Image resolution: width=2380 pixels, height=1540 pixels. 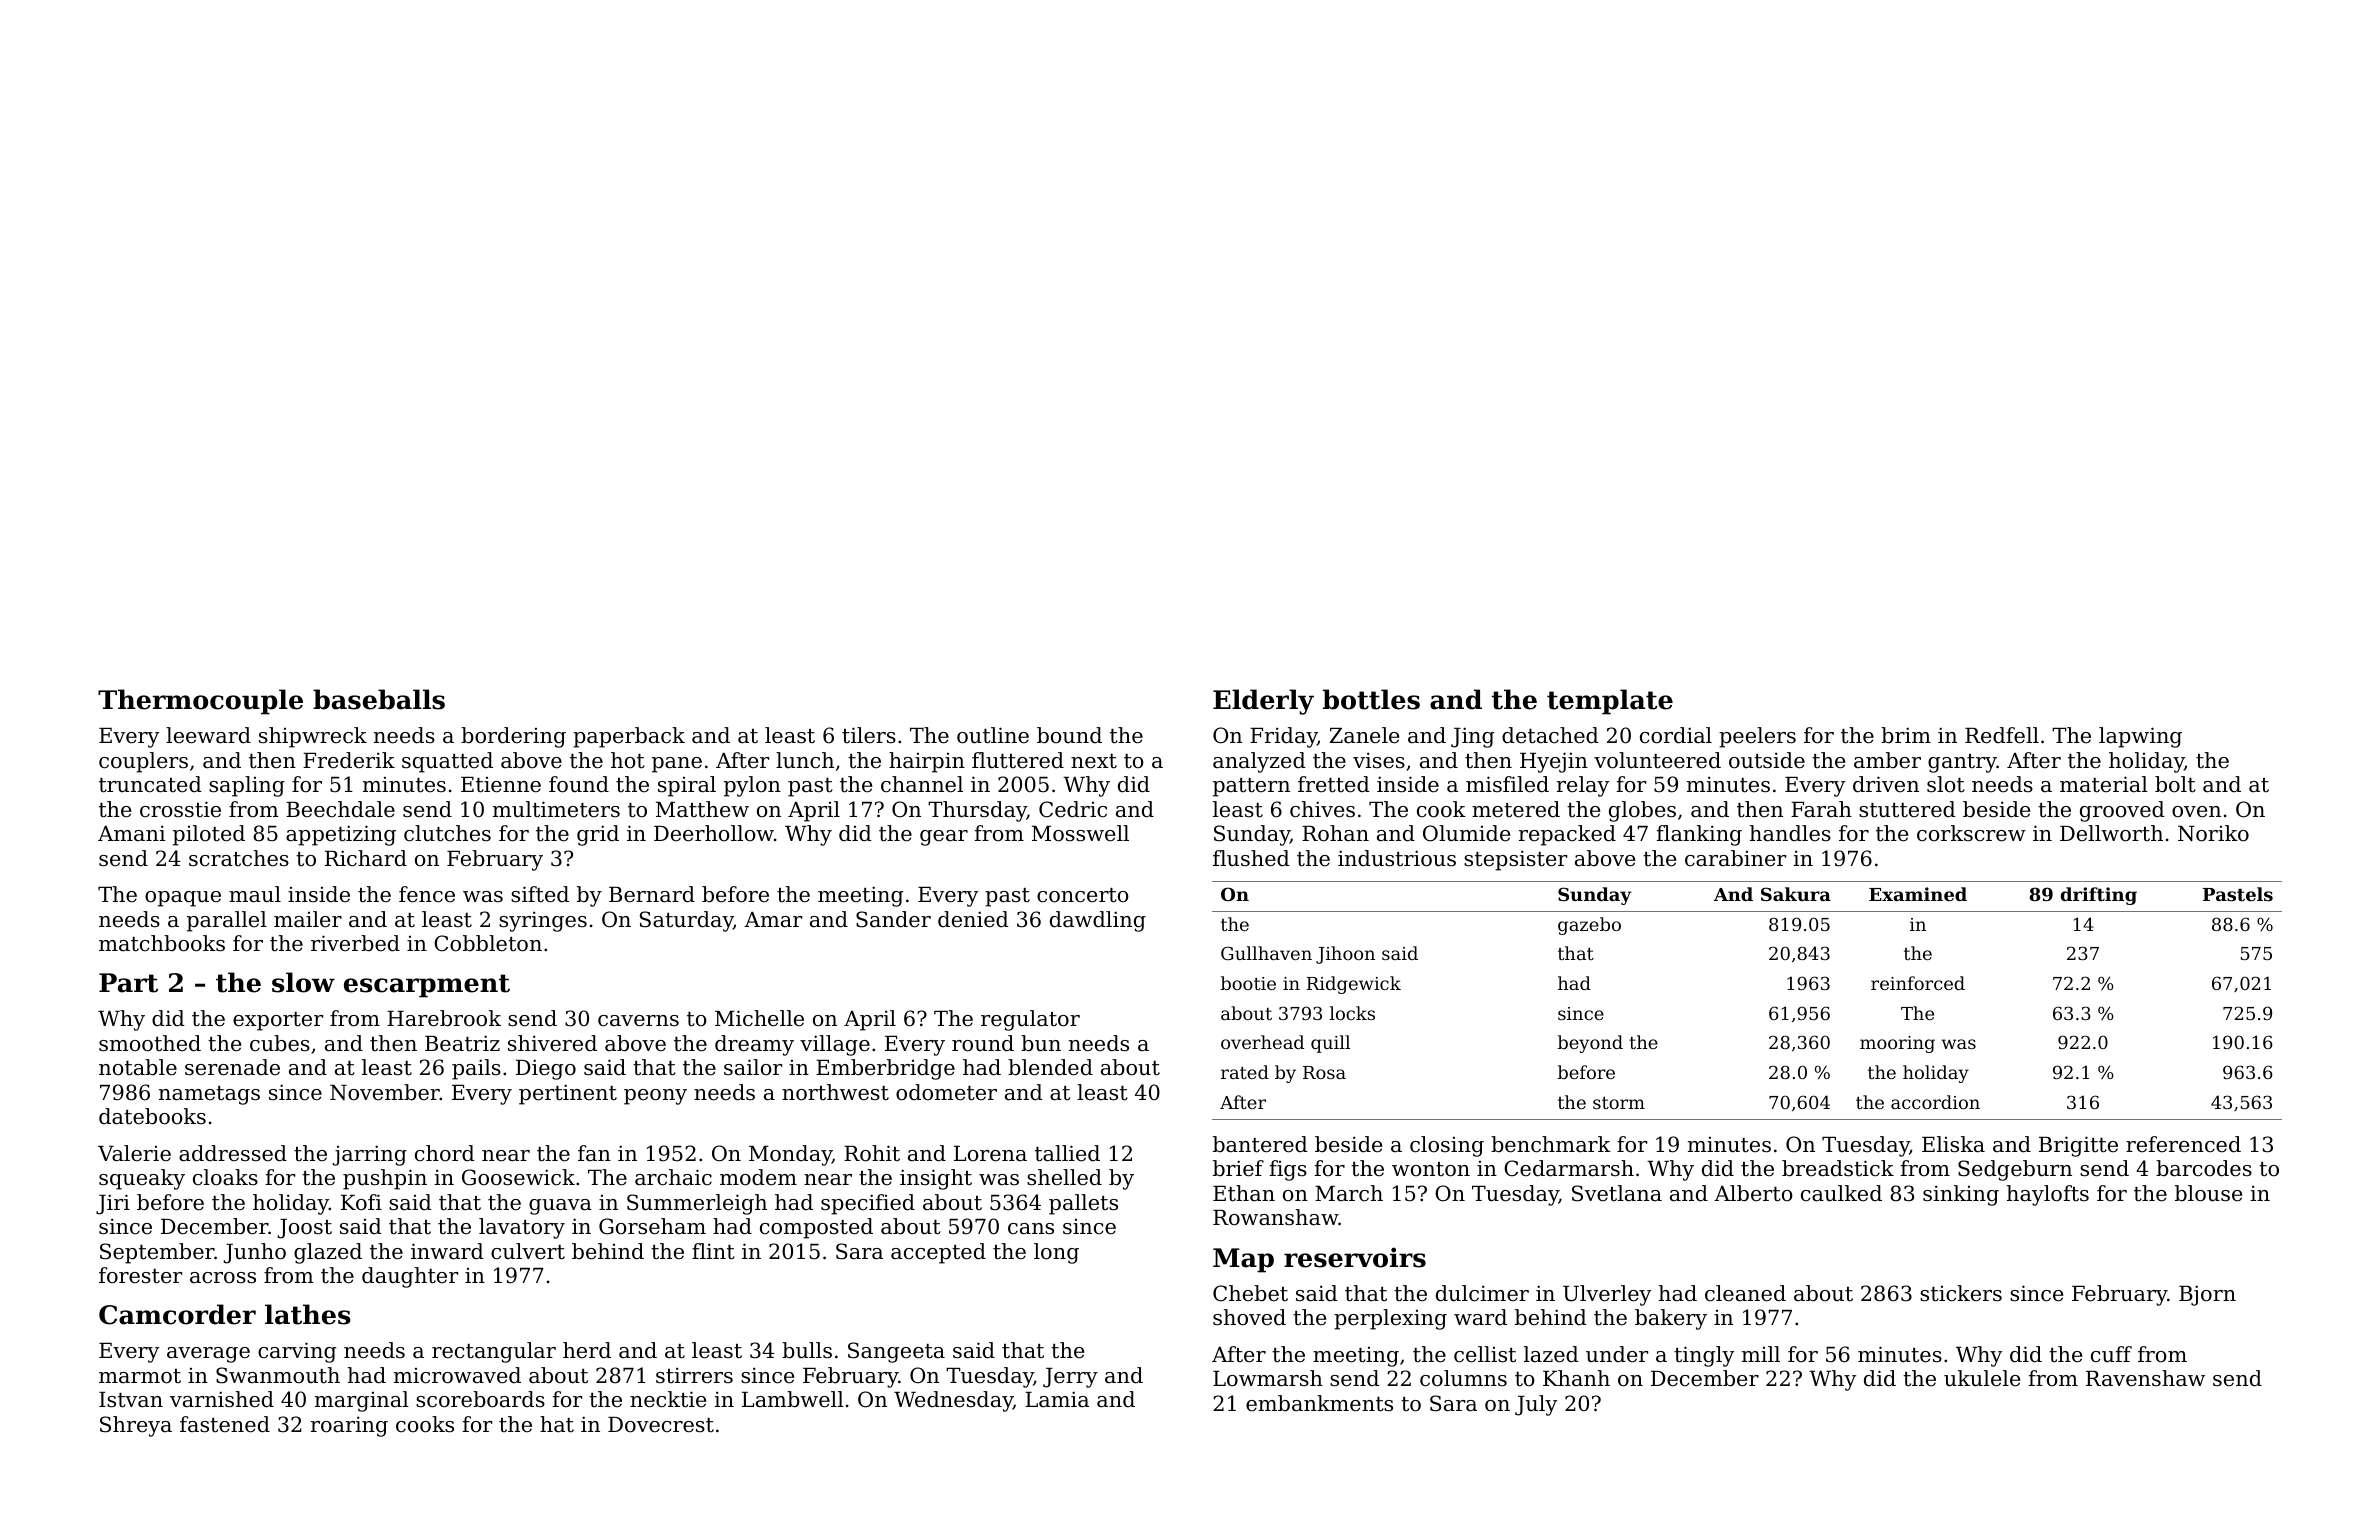 What do you see at coordinates (379, 699) in the screenshot?
I see `baseballs` at bounding box center [379, 699].
